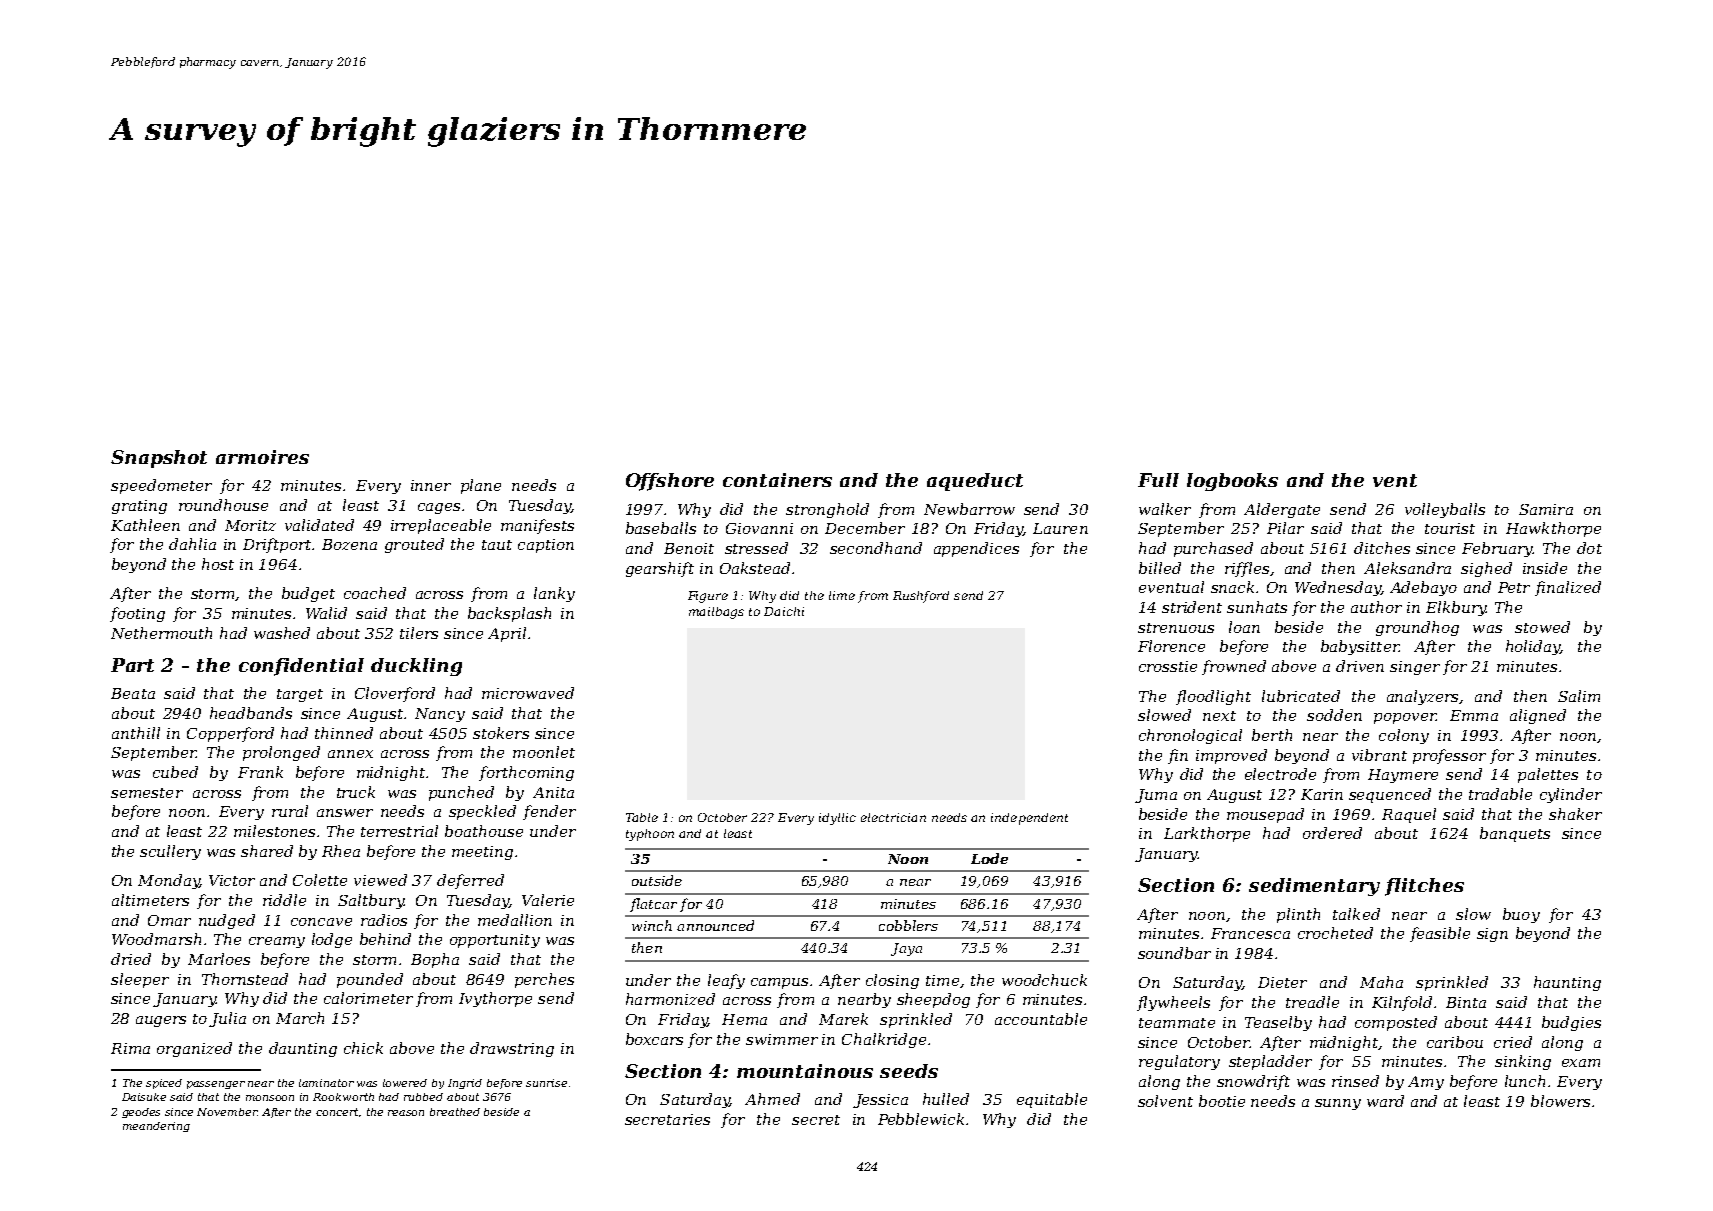 This page has height=1211, width=1713. What do you see at coordinates (341, 851) in the page?
I see `Rhea` at bounding box center [341, 851].
